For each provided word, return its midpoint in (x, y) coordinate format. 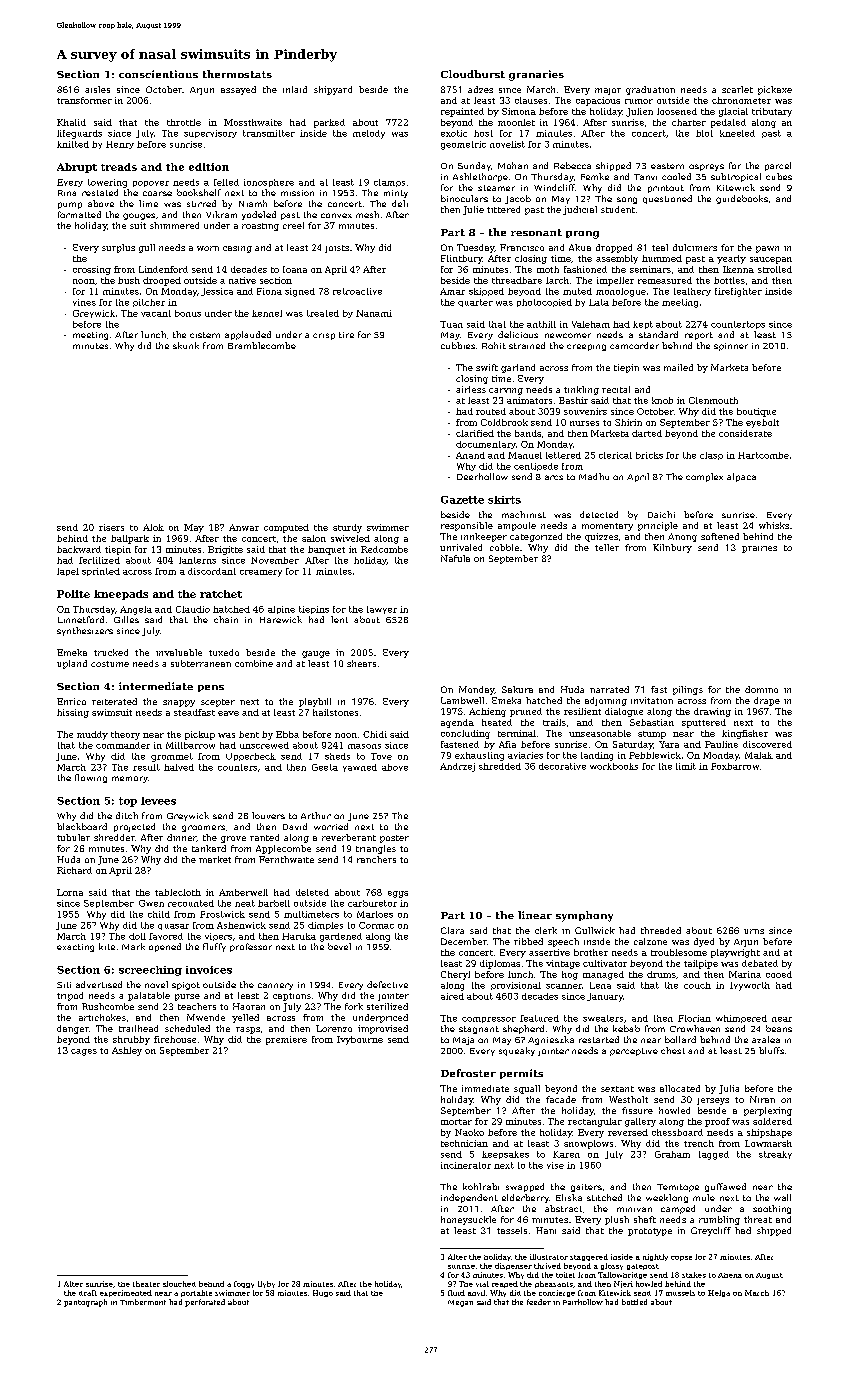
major (608, 91)
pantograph (85, 1303)
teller (607, 547)
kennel (267, 313)
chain (226, 619)
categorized (536, 537)
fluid (456, 1293)
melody (369, 134)
